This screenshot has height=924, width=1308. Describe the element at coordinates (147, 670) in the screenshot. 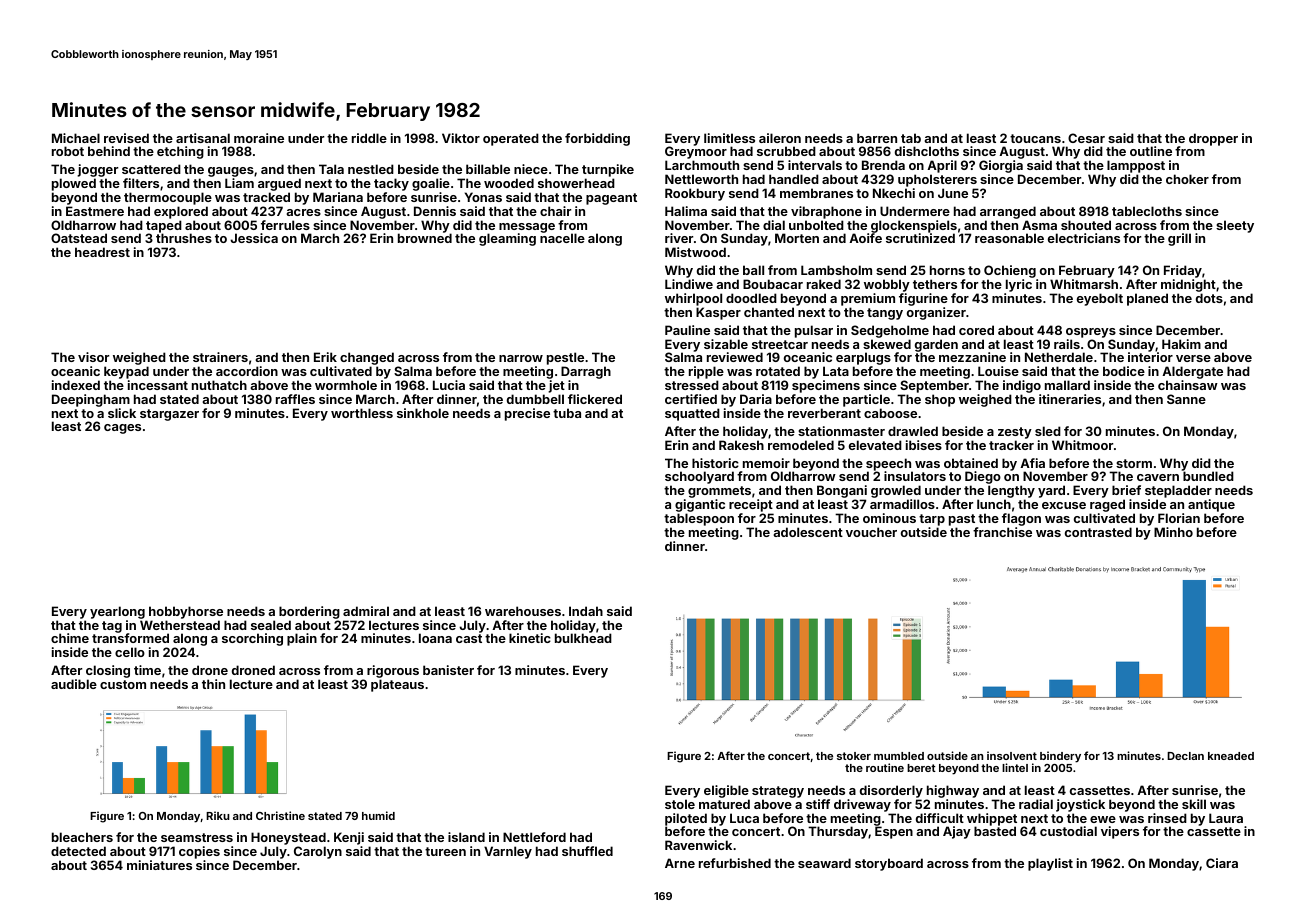

I see `time` at that location.
